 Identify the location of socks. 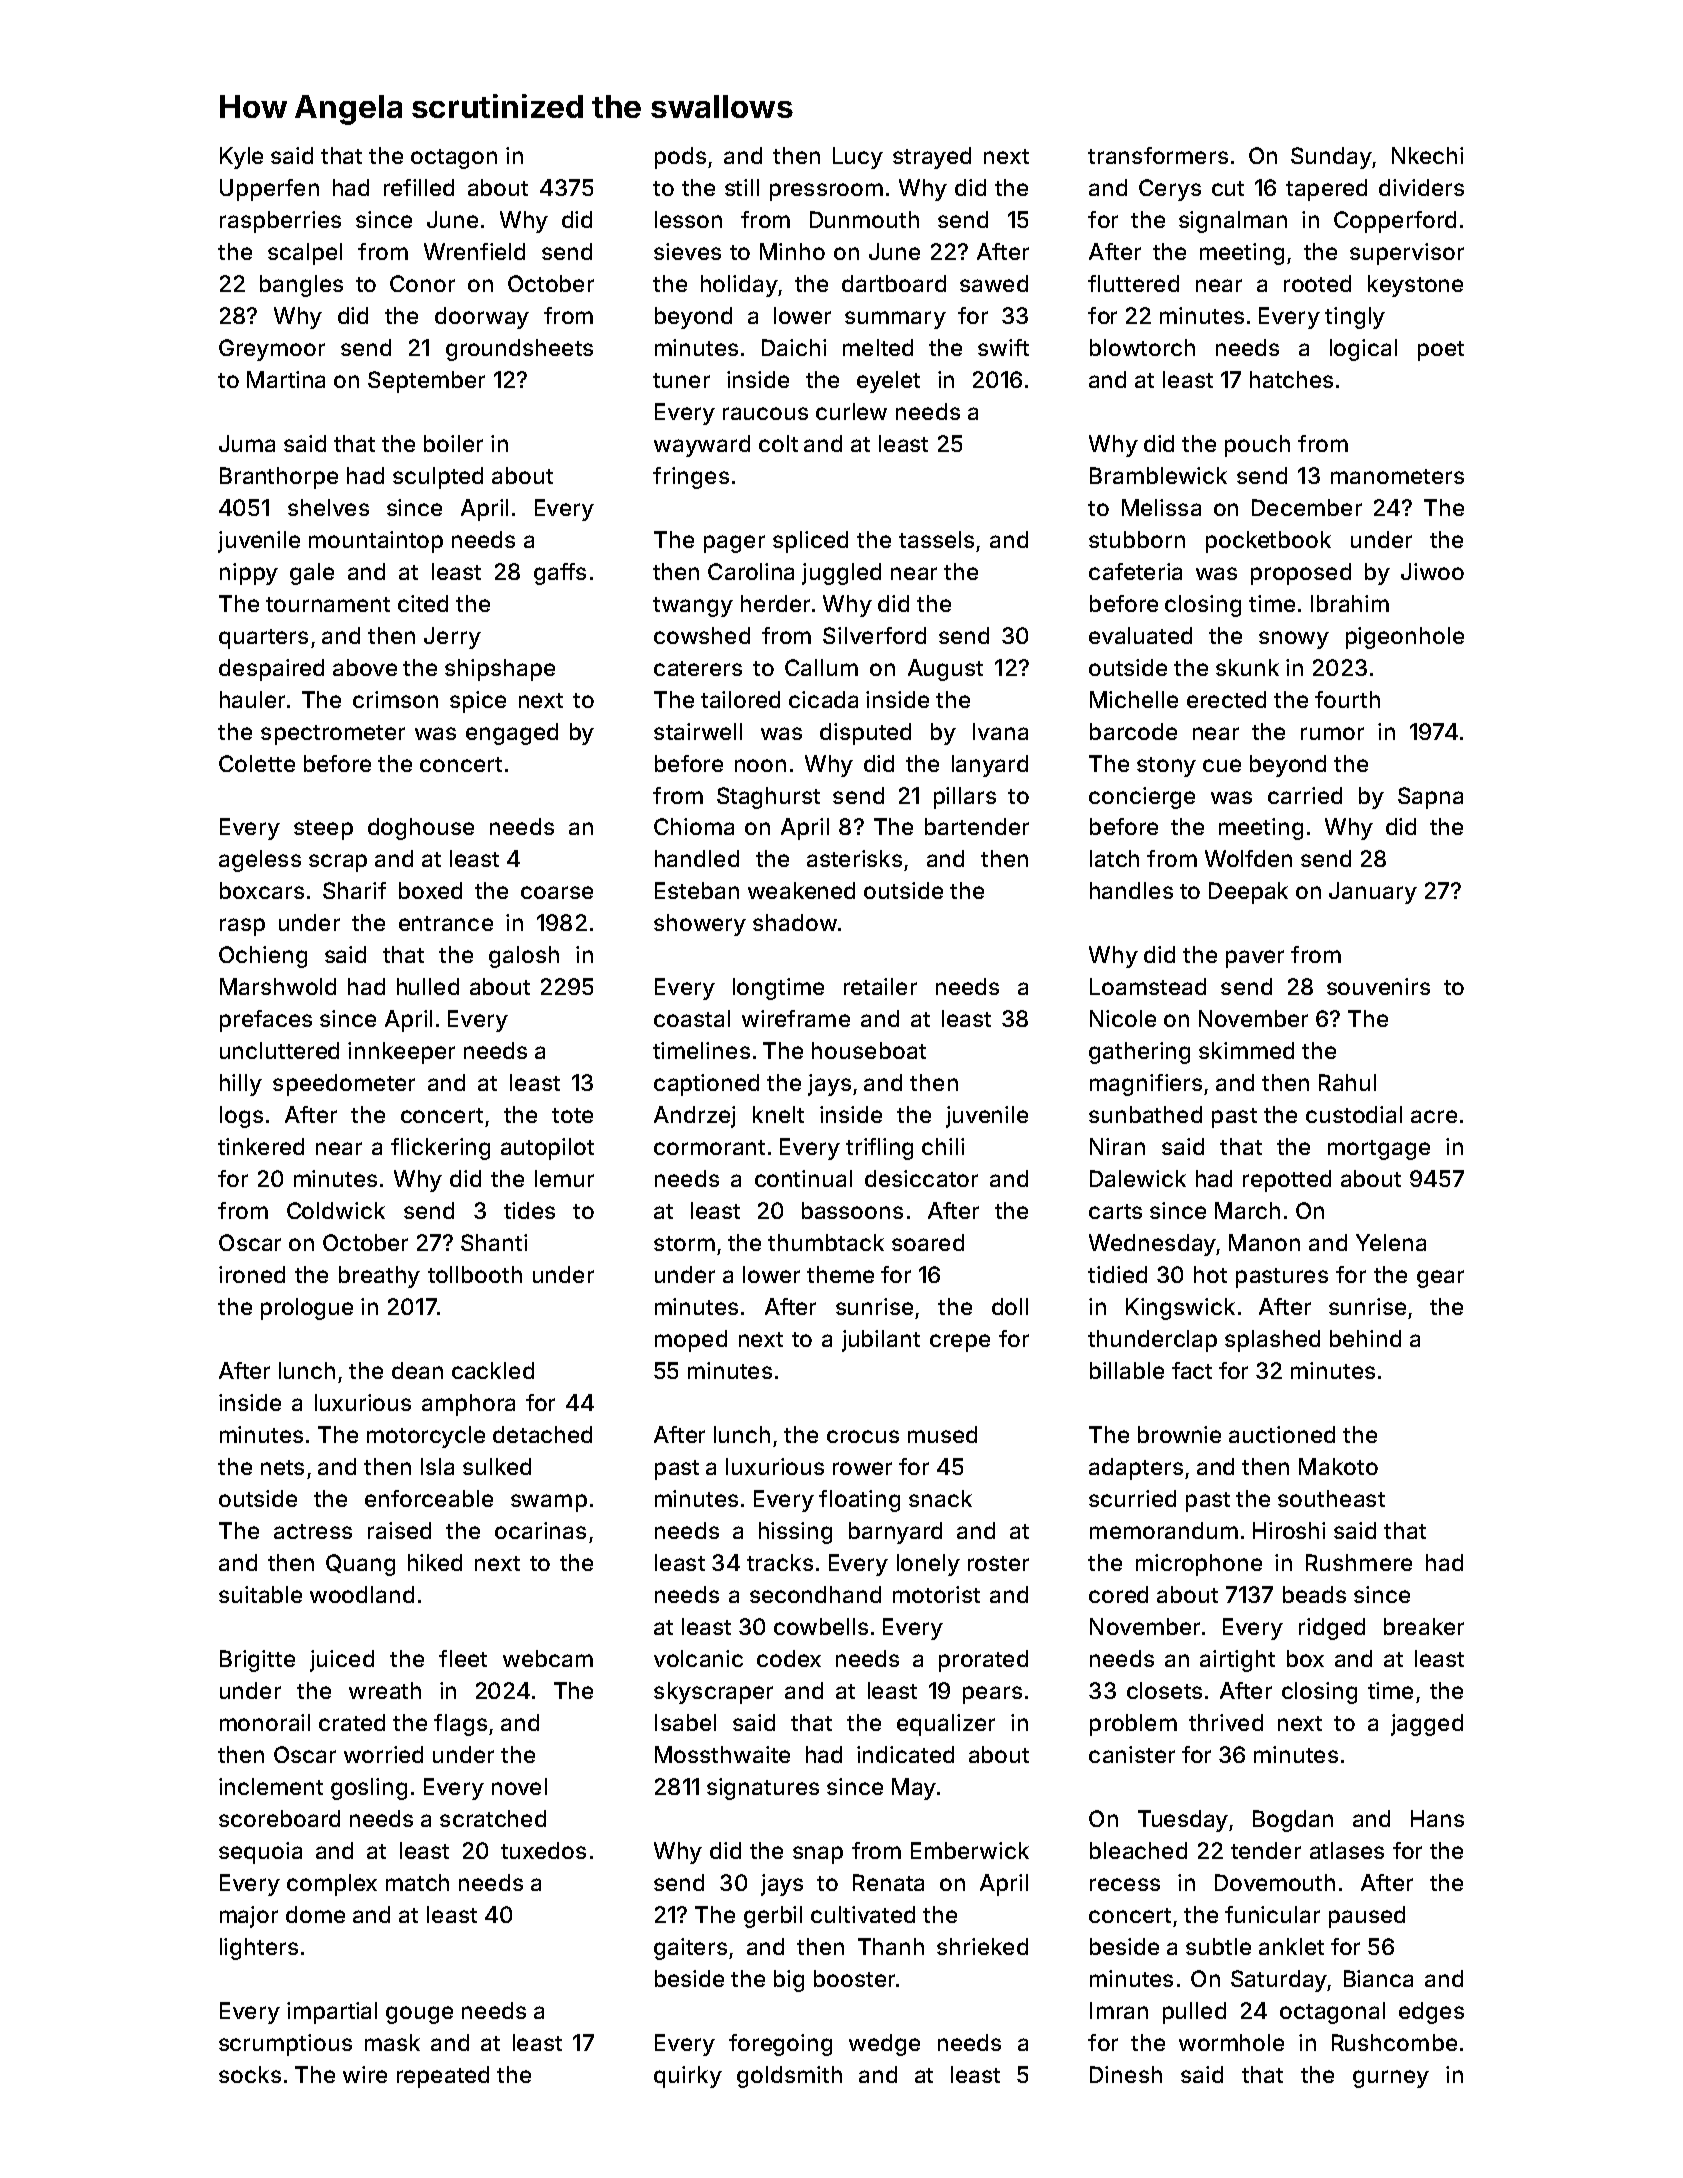
(250, 2074).
